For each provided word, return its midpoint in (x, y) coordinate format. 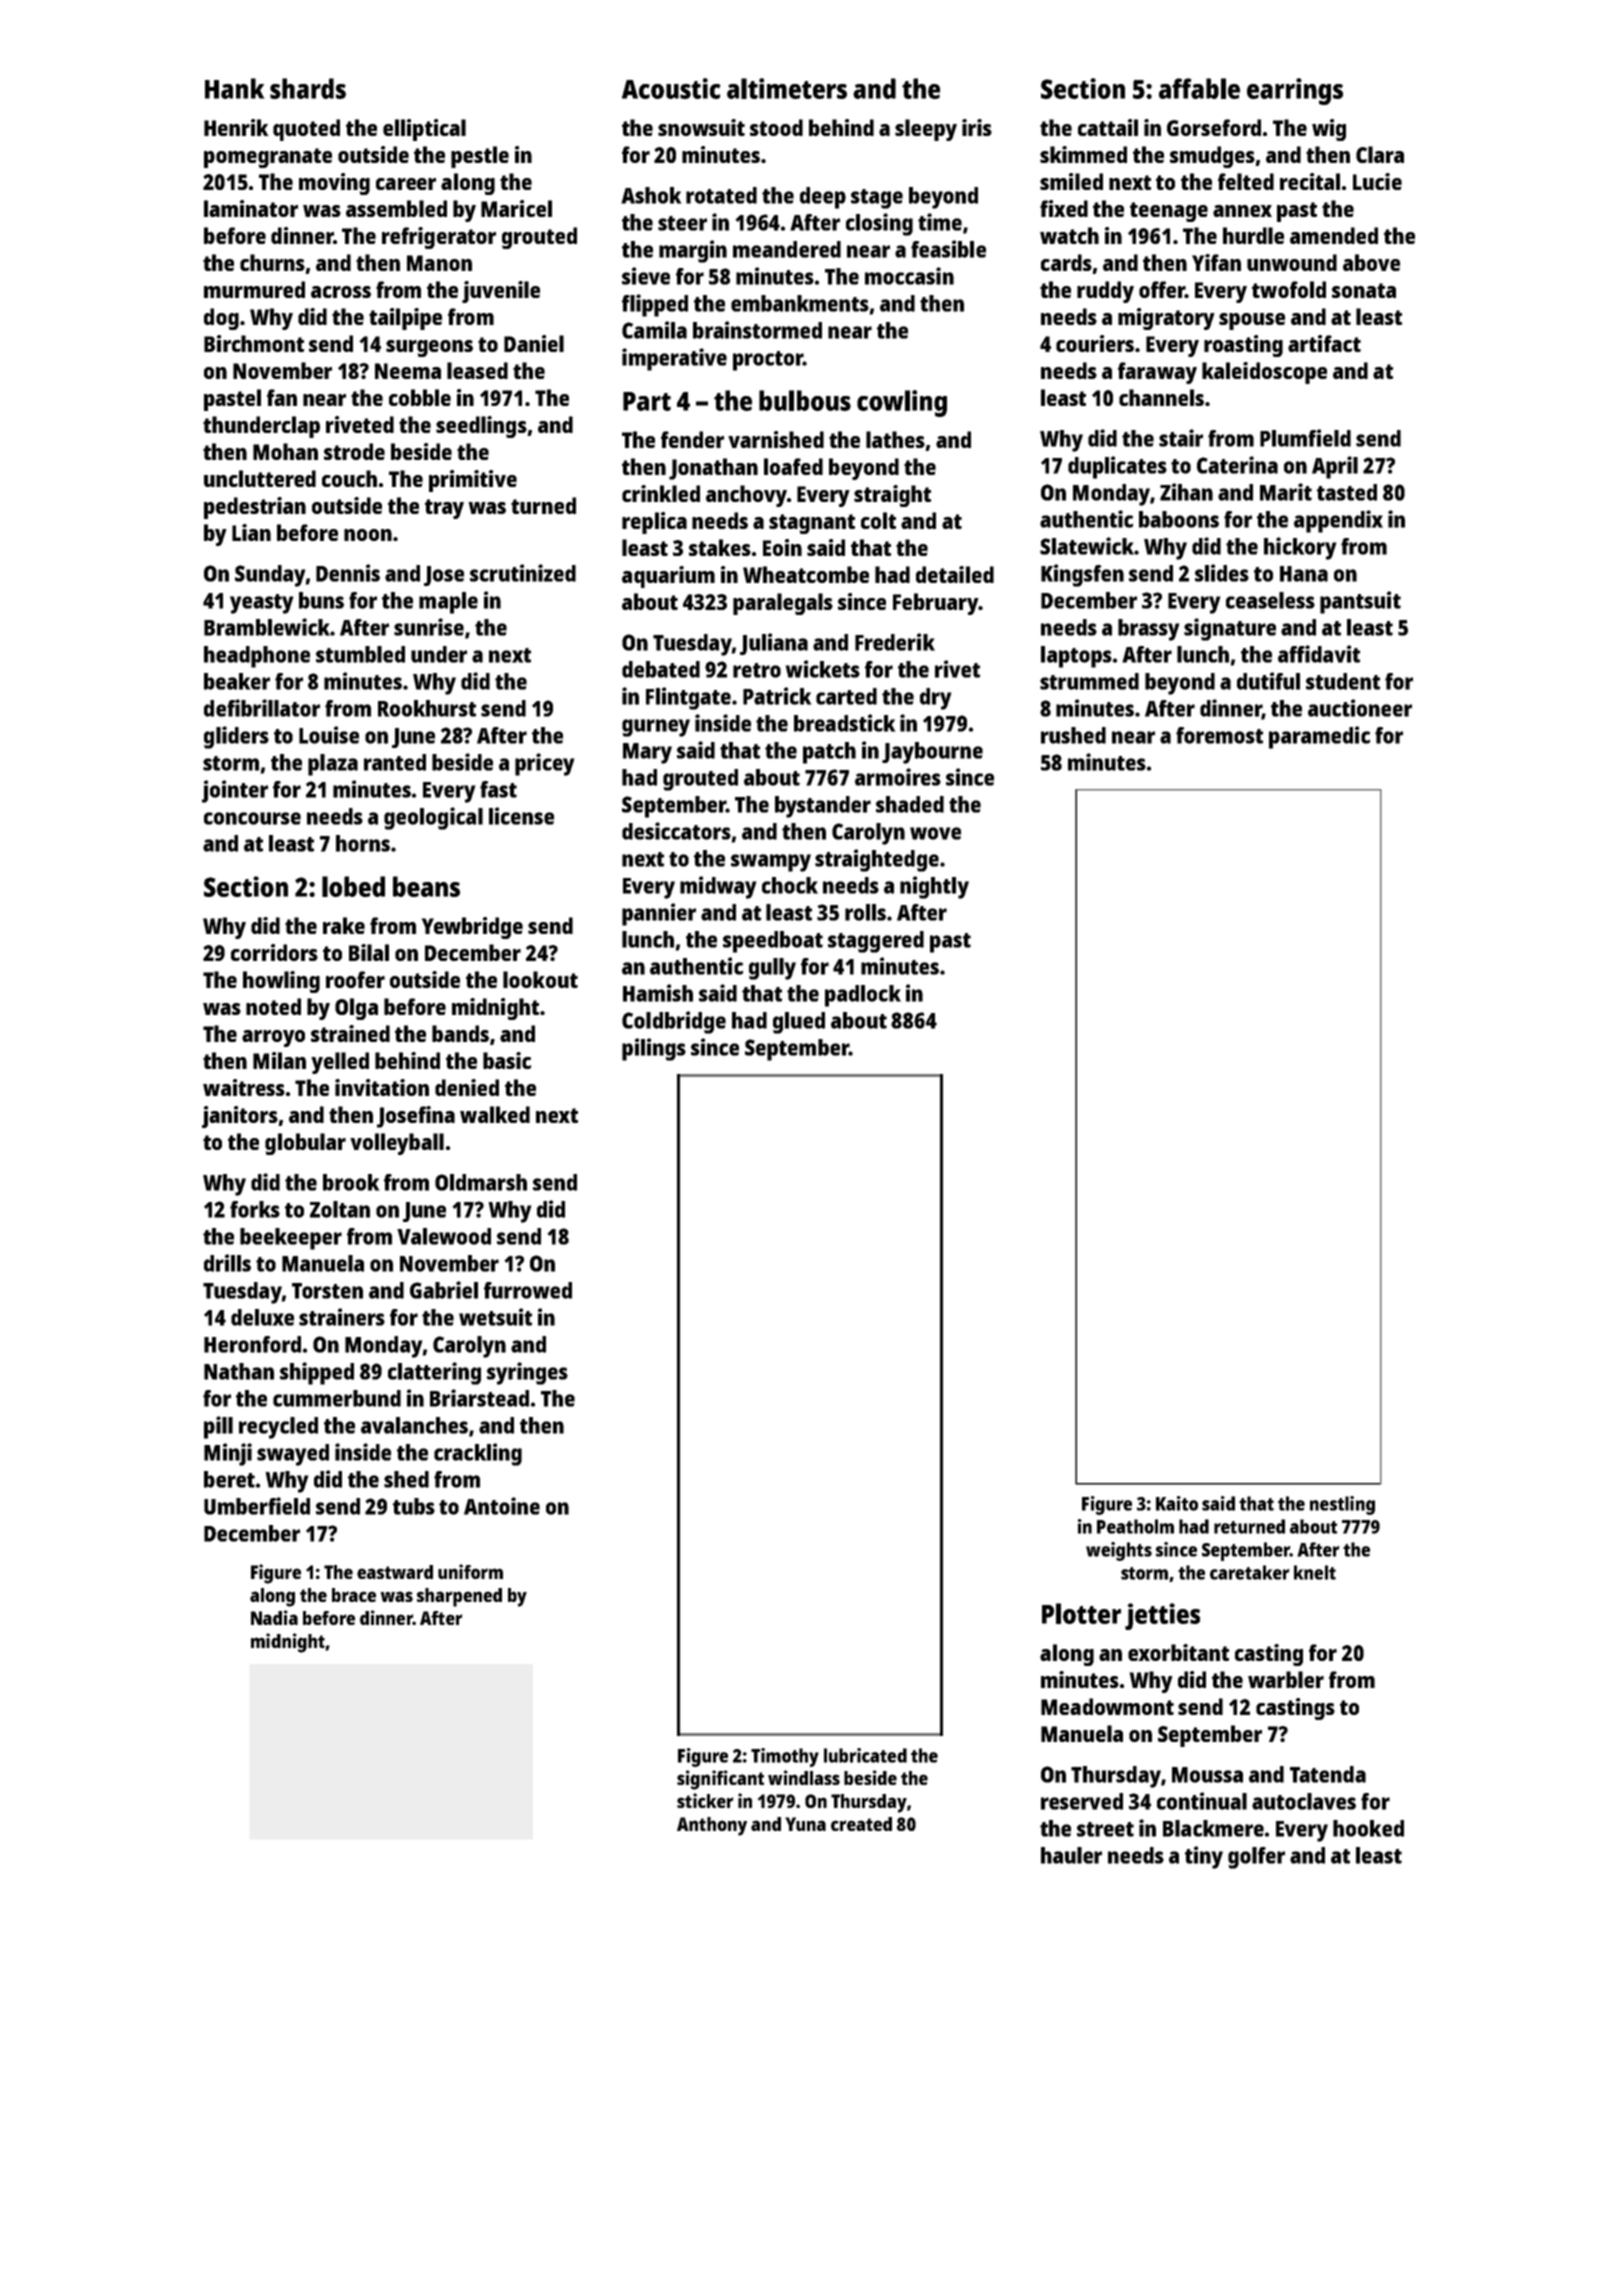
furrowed (528, 1290)
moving (334, 184)
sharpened (459, 1597)
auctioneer (1360, 708)
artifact (1324, 343)
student (1343, 681)
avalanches (414, 1425)
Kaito (1177, 1503)
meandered (787, 249)
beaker (237, 681)
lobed (353, 886)
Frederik (895, 642)
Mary (647, 753)
